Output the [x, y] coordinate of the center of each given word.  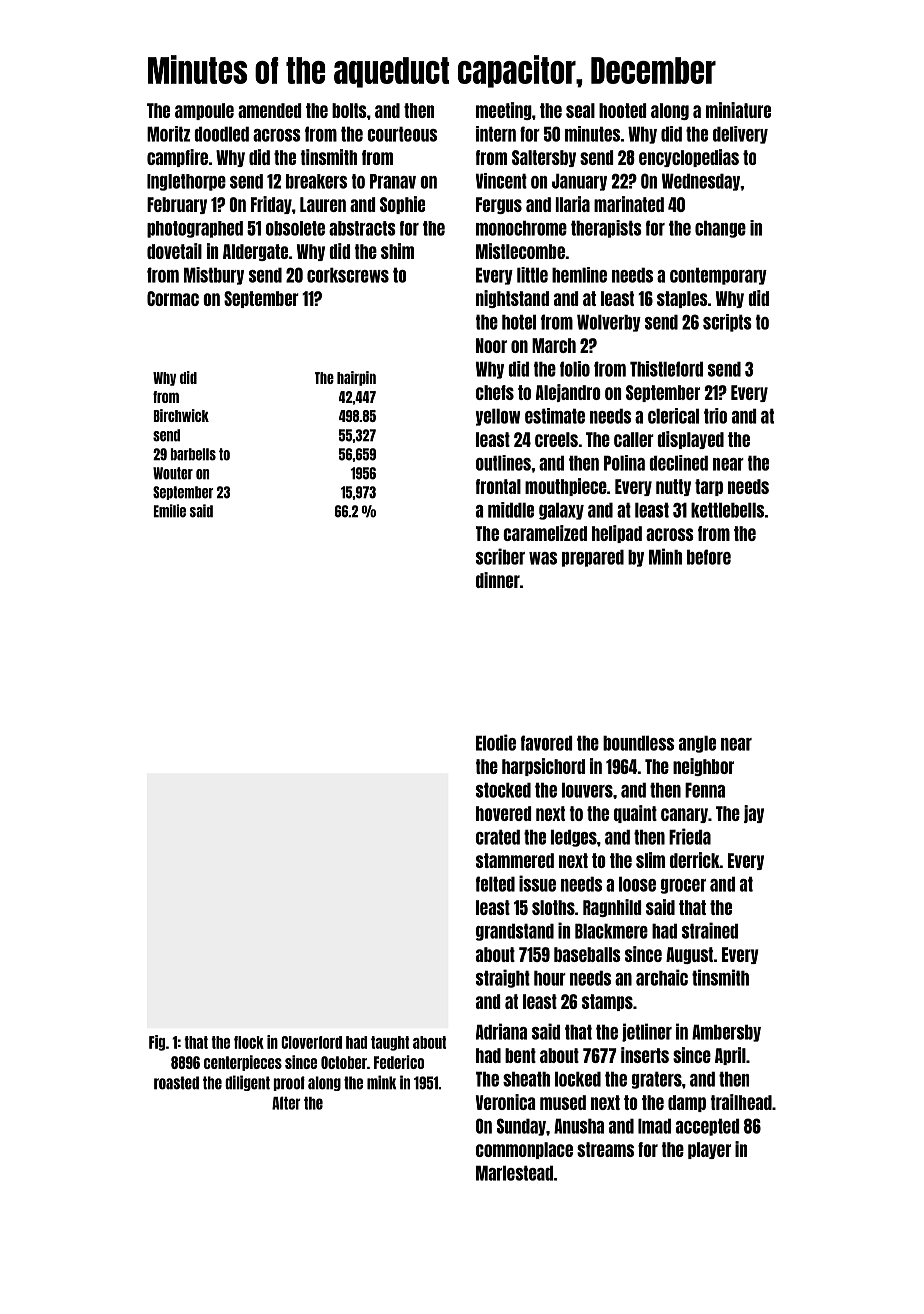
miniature [738, 110]
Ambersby [726, 1033]
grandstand [515, 932]
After [286, 1103]
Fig [157, 1043]
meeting [504, 111]
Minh [665, 556]
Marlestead [514, 1173]
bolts [349, 110]
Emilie [170, 511]
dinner [498, 580]
